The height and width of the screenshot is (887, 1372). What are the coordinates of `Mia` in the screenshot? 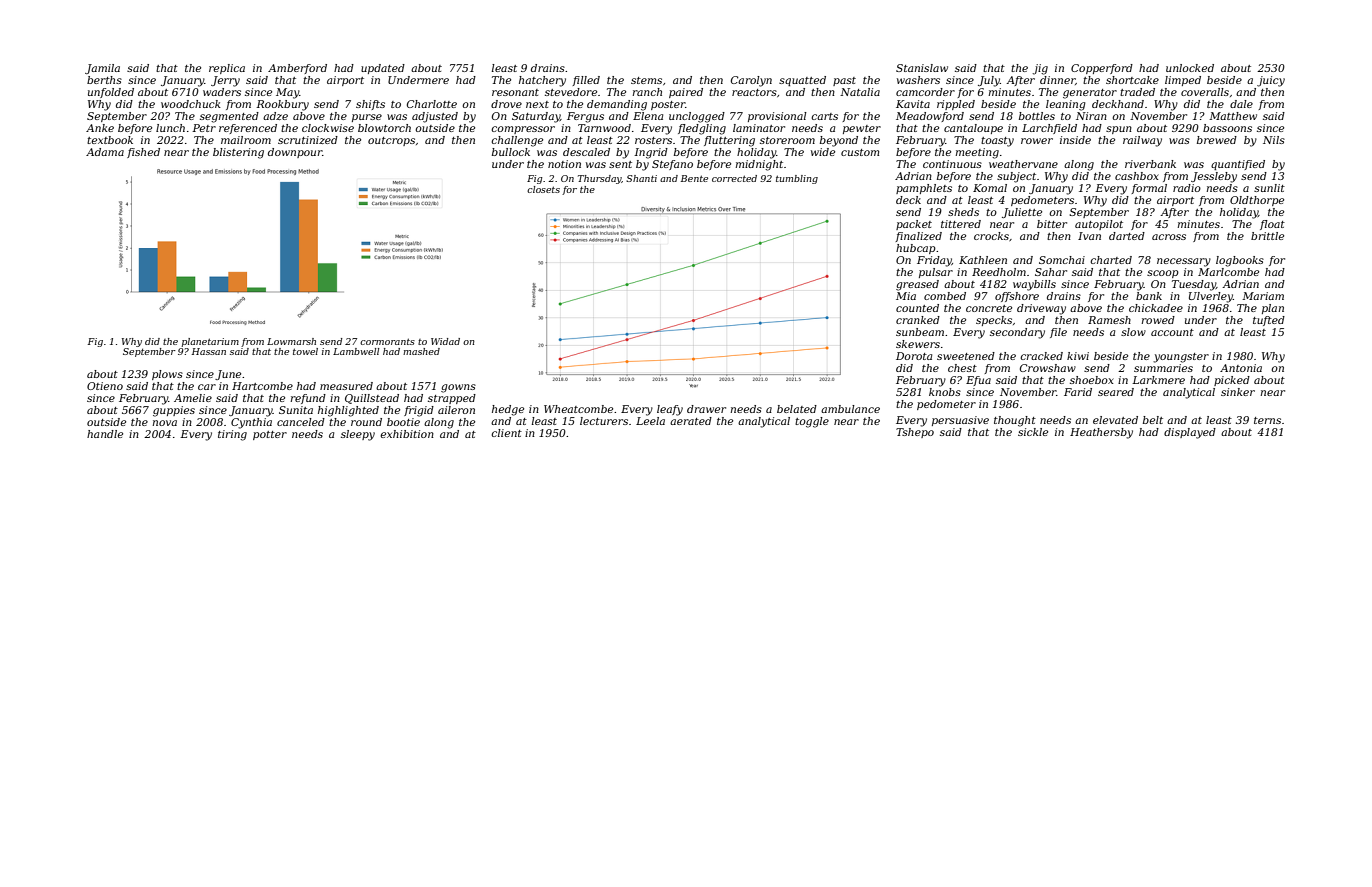 It's located at (906, 296).
